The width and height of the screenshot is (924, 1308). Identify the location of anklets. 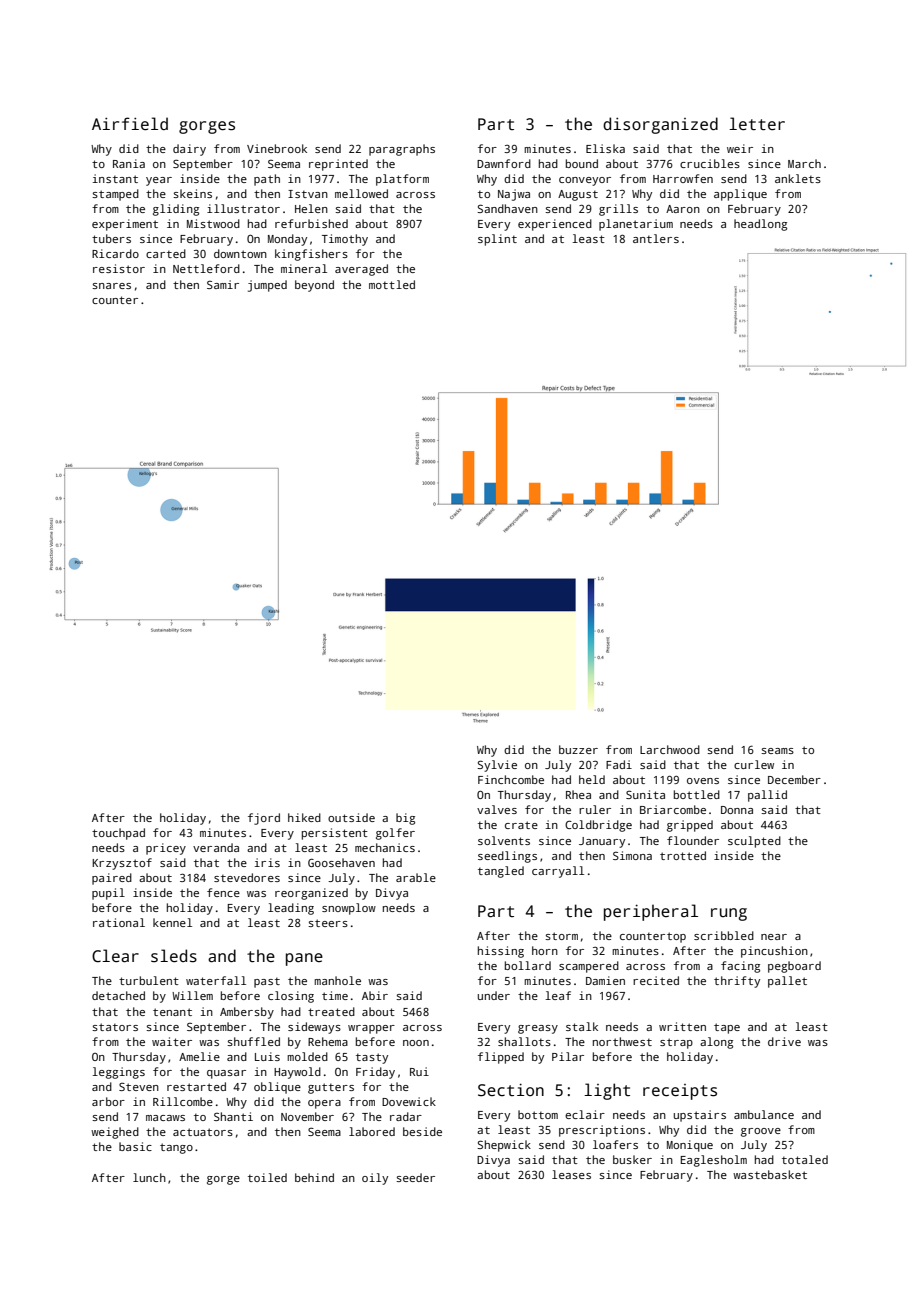
(798, 178).
